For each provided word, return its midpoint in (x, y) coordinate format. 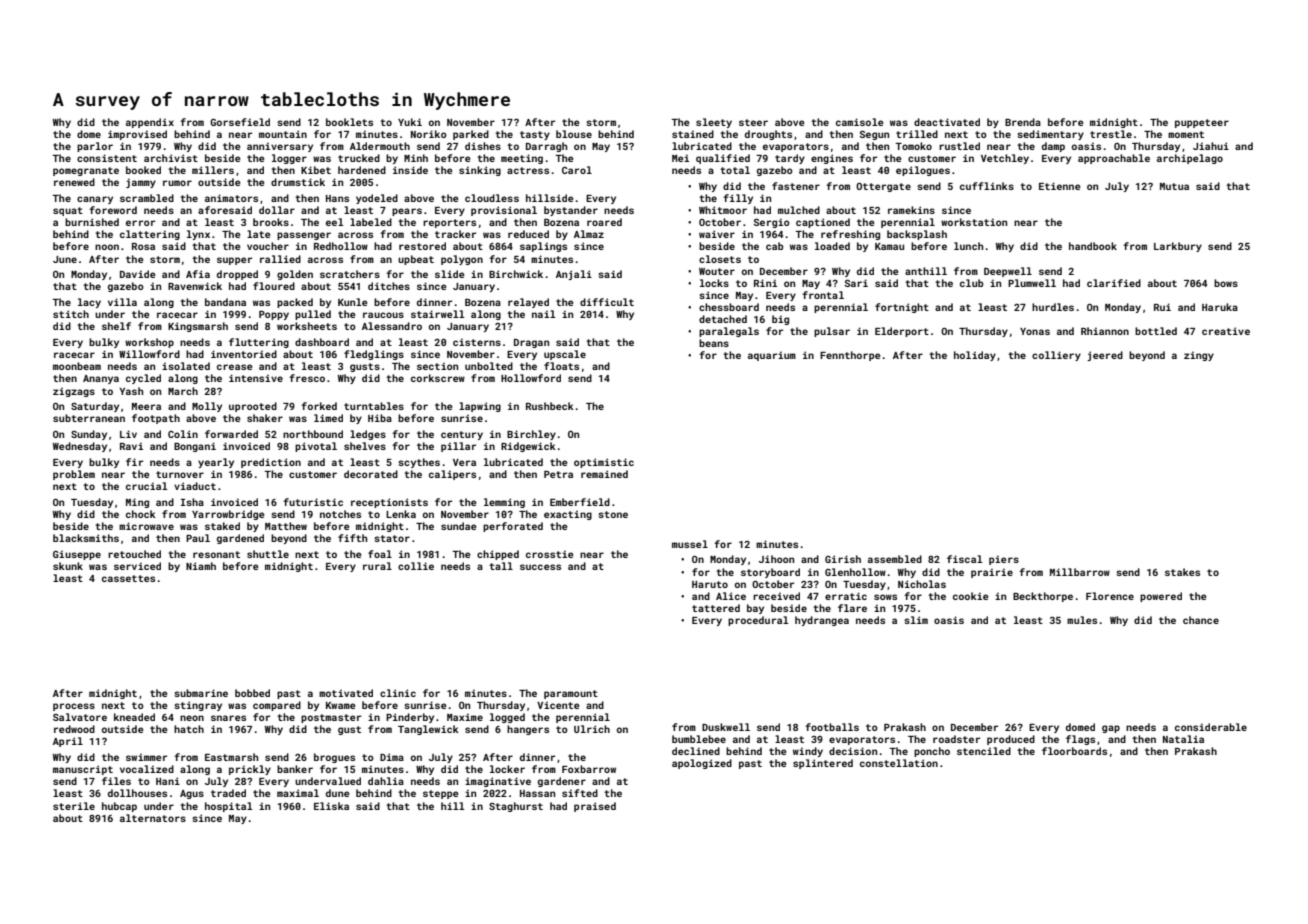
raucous (383, 315)
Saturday (95, 407)
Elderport (902, 332)
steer (753, 122)
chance (1201, 620)
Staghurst (516, 807)
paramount (571, 694)
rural (377, 566)
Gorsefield (240, 122)
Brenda (1023, 122)
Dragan (531, 343)
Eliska (331, 806)
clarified (1114, 283)
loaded (832, 246)
